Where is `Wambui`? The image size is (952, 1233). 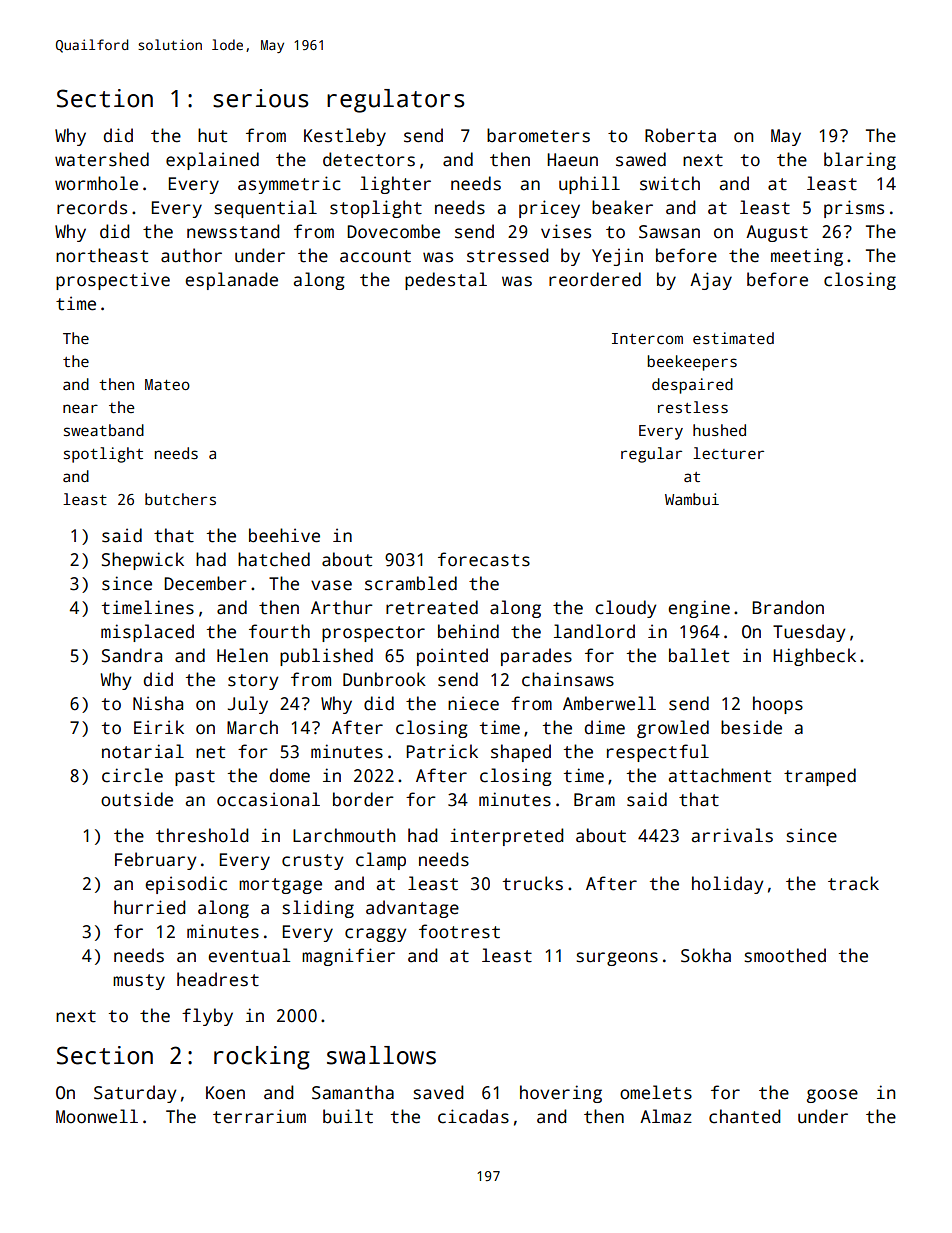
Wambui is located at coordinates (692, 499).
